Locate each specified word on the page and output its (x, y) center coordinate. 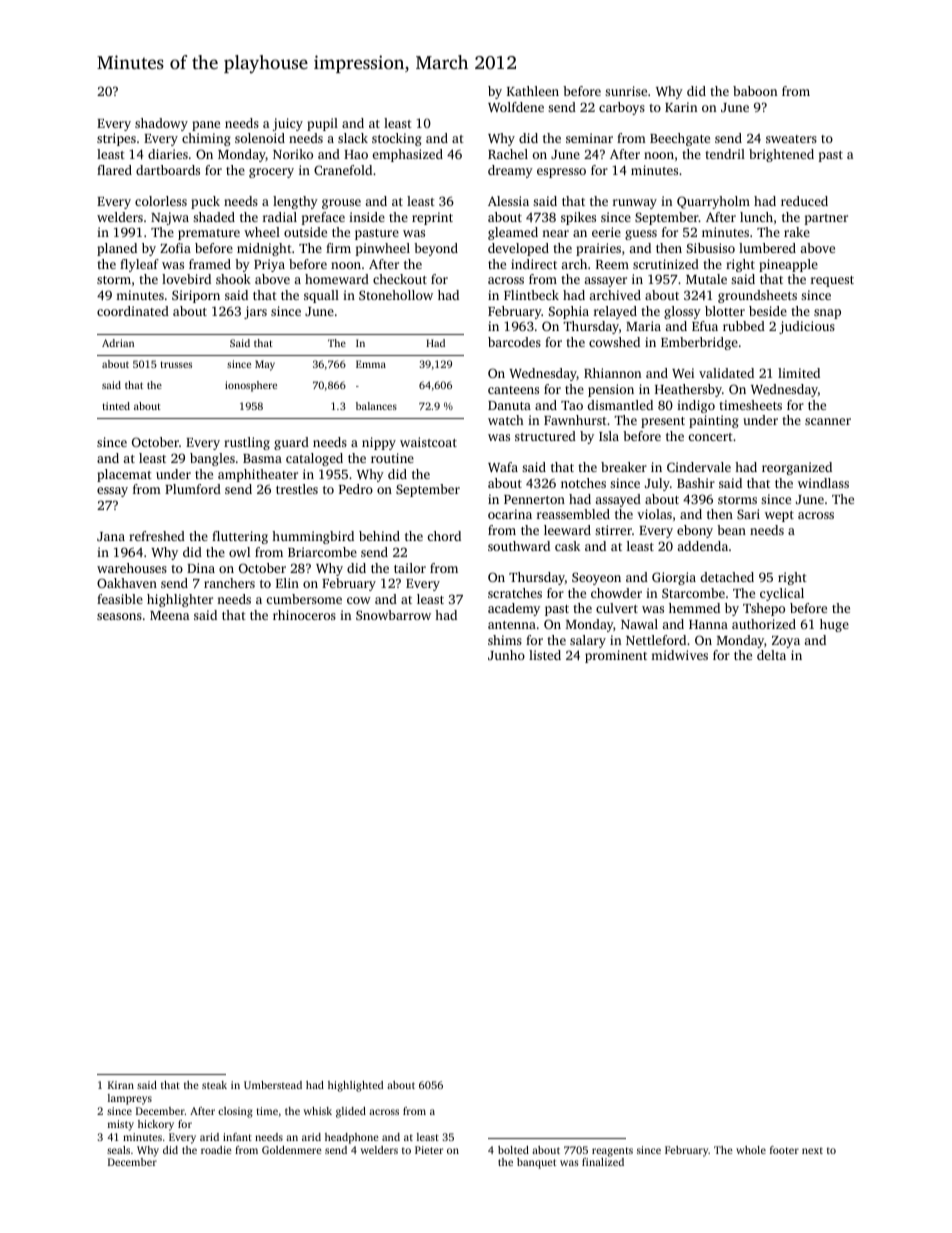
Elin (287, 583)
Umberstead (273, 1085)
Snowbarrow (393, 615)
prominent (616, 656)
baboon (755, 91)
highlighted (355, 1086)
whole (751, 1150)
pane (206, 126)
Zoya (786, 642)
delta (771, 655)
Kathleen (533, 91)
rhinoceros (304, 615)
